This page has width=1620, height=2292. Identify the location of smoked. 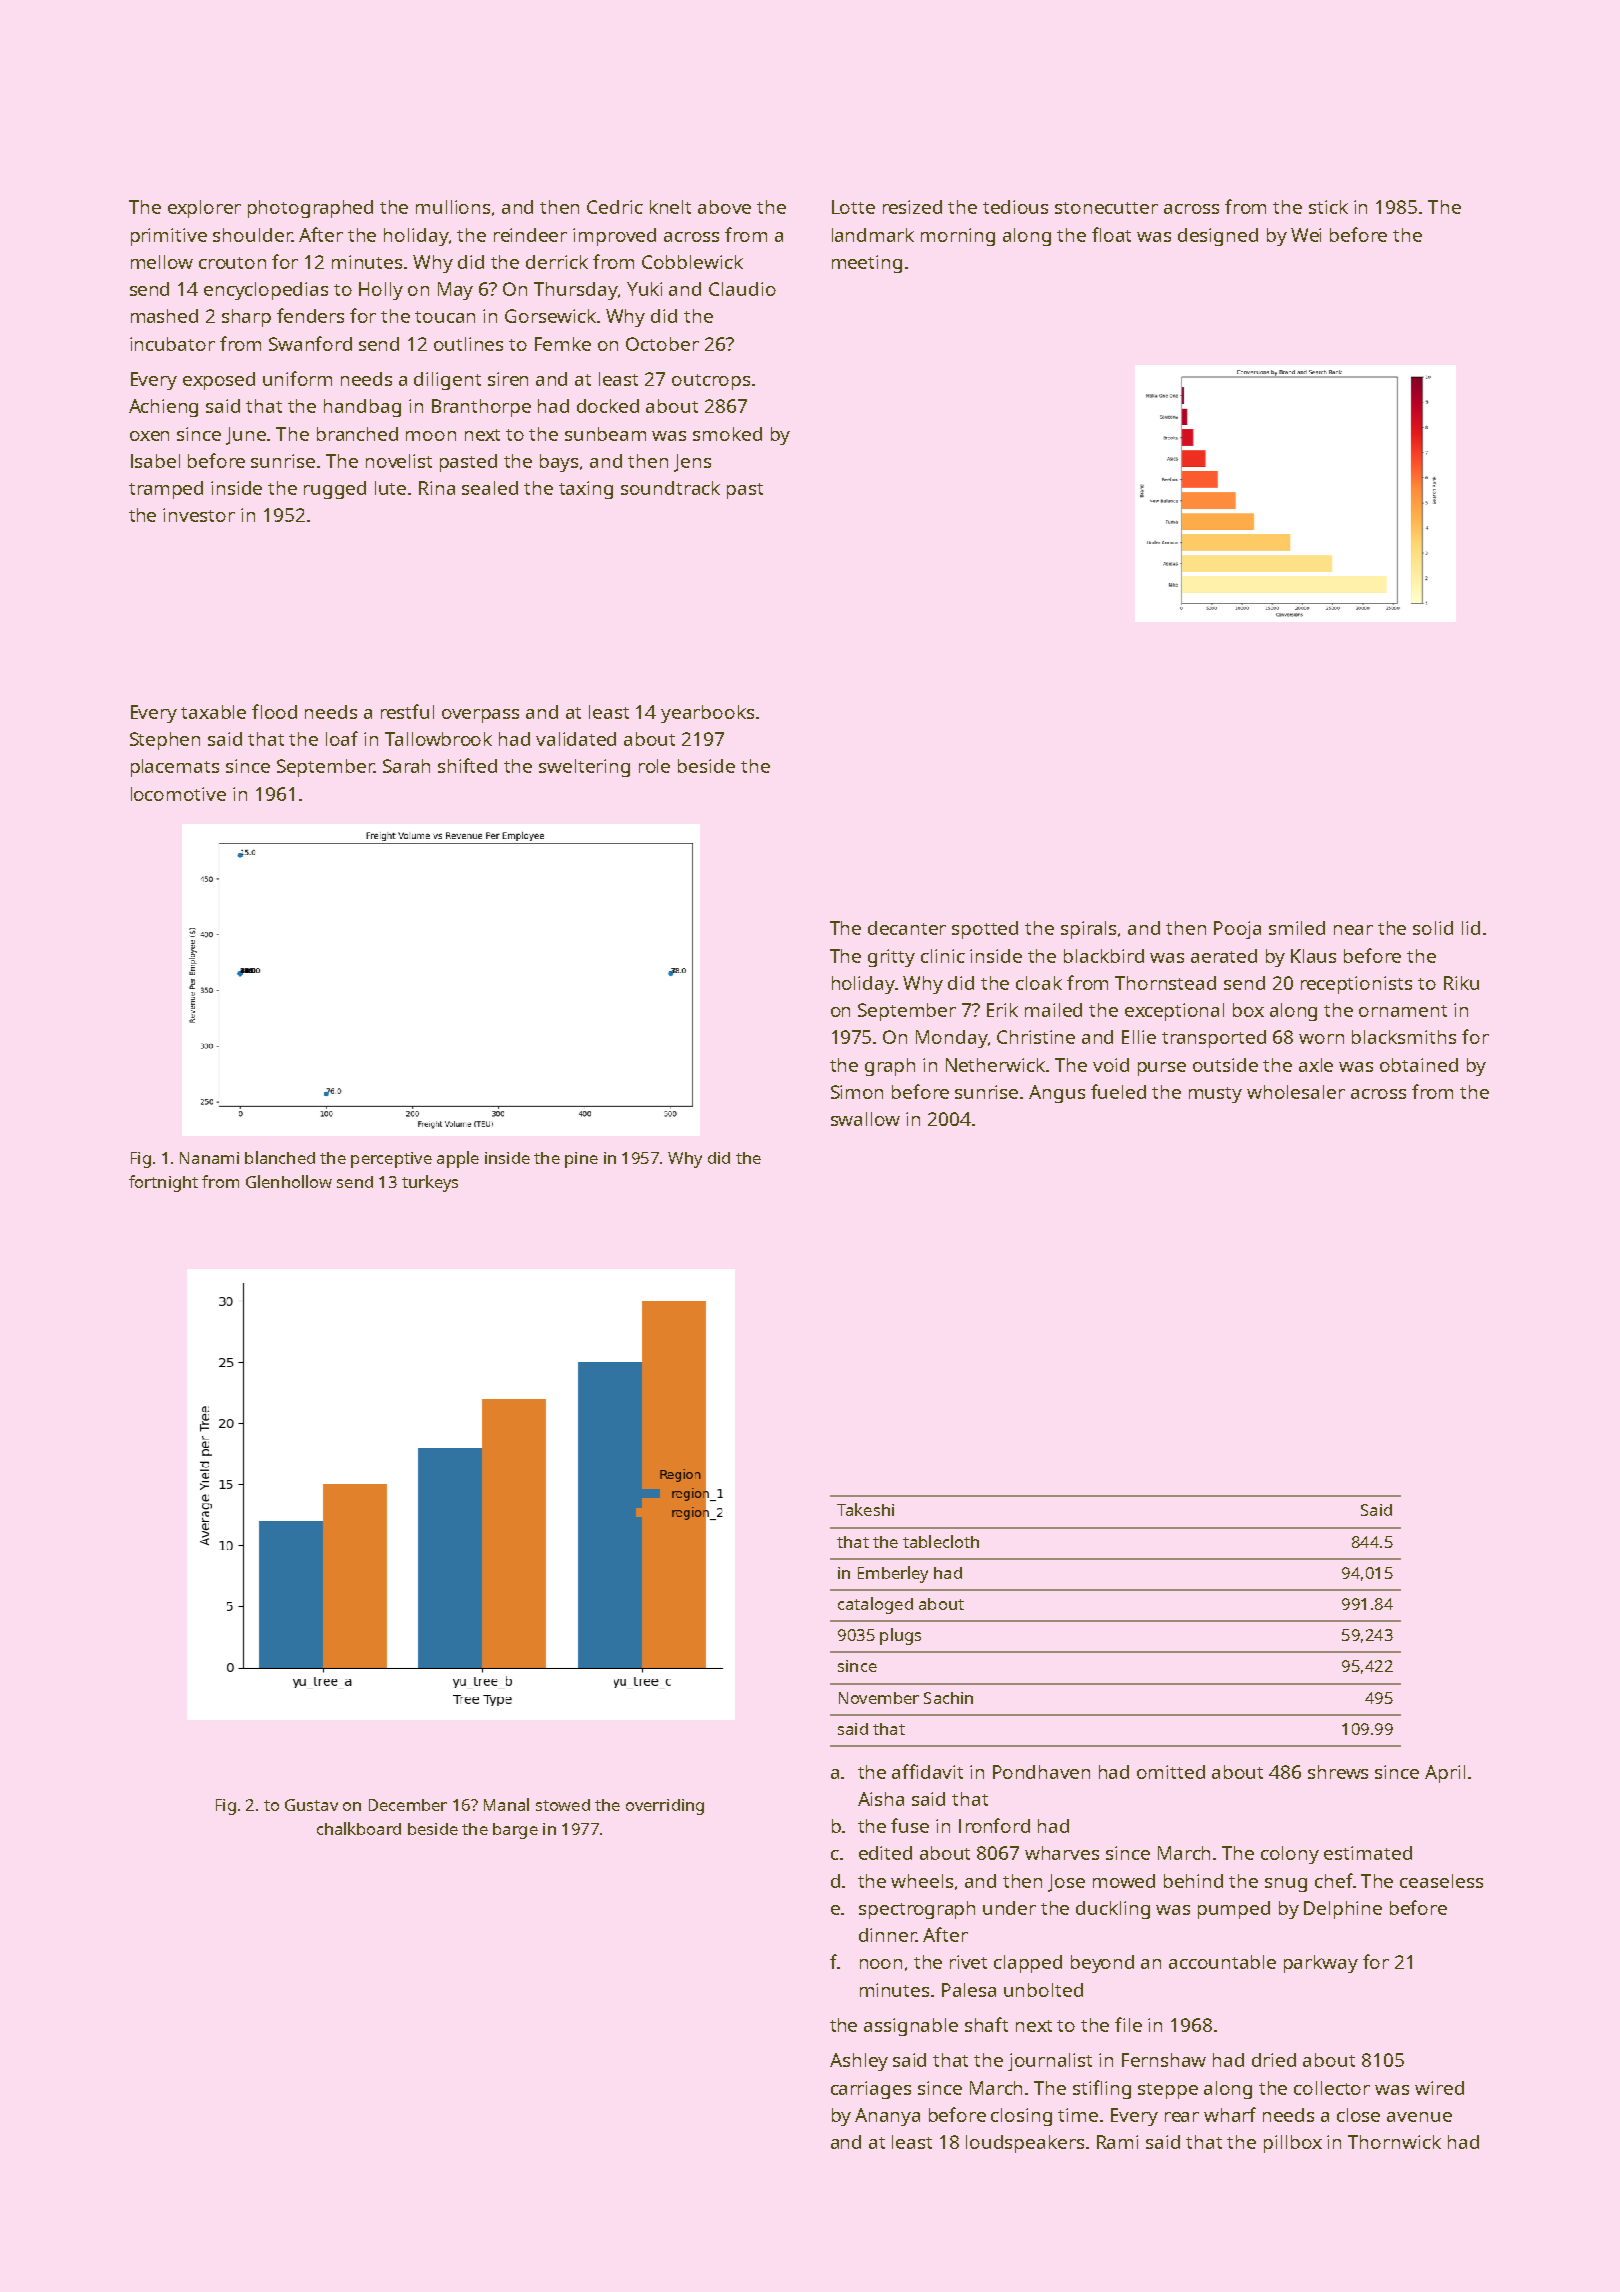
(727, 434).
